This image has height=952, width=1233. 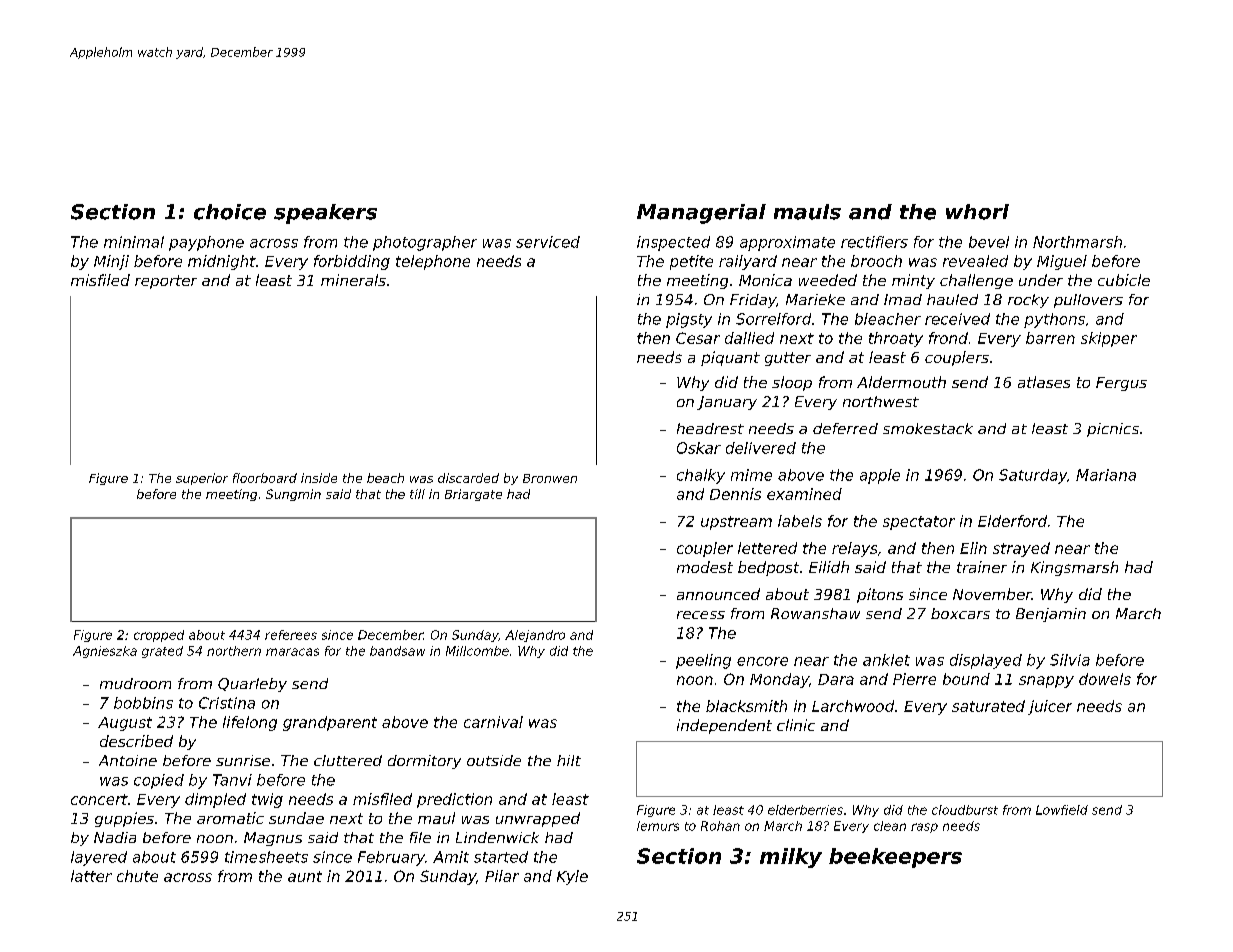 What do you see at coordinates (914, 679) in the image?
I see `Pierre` at bounding box center [914, 679].
